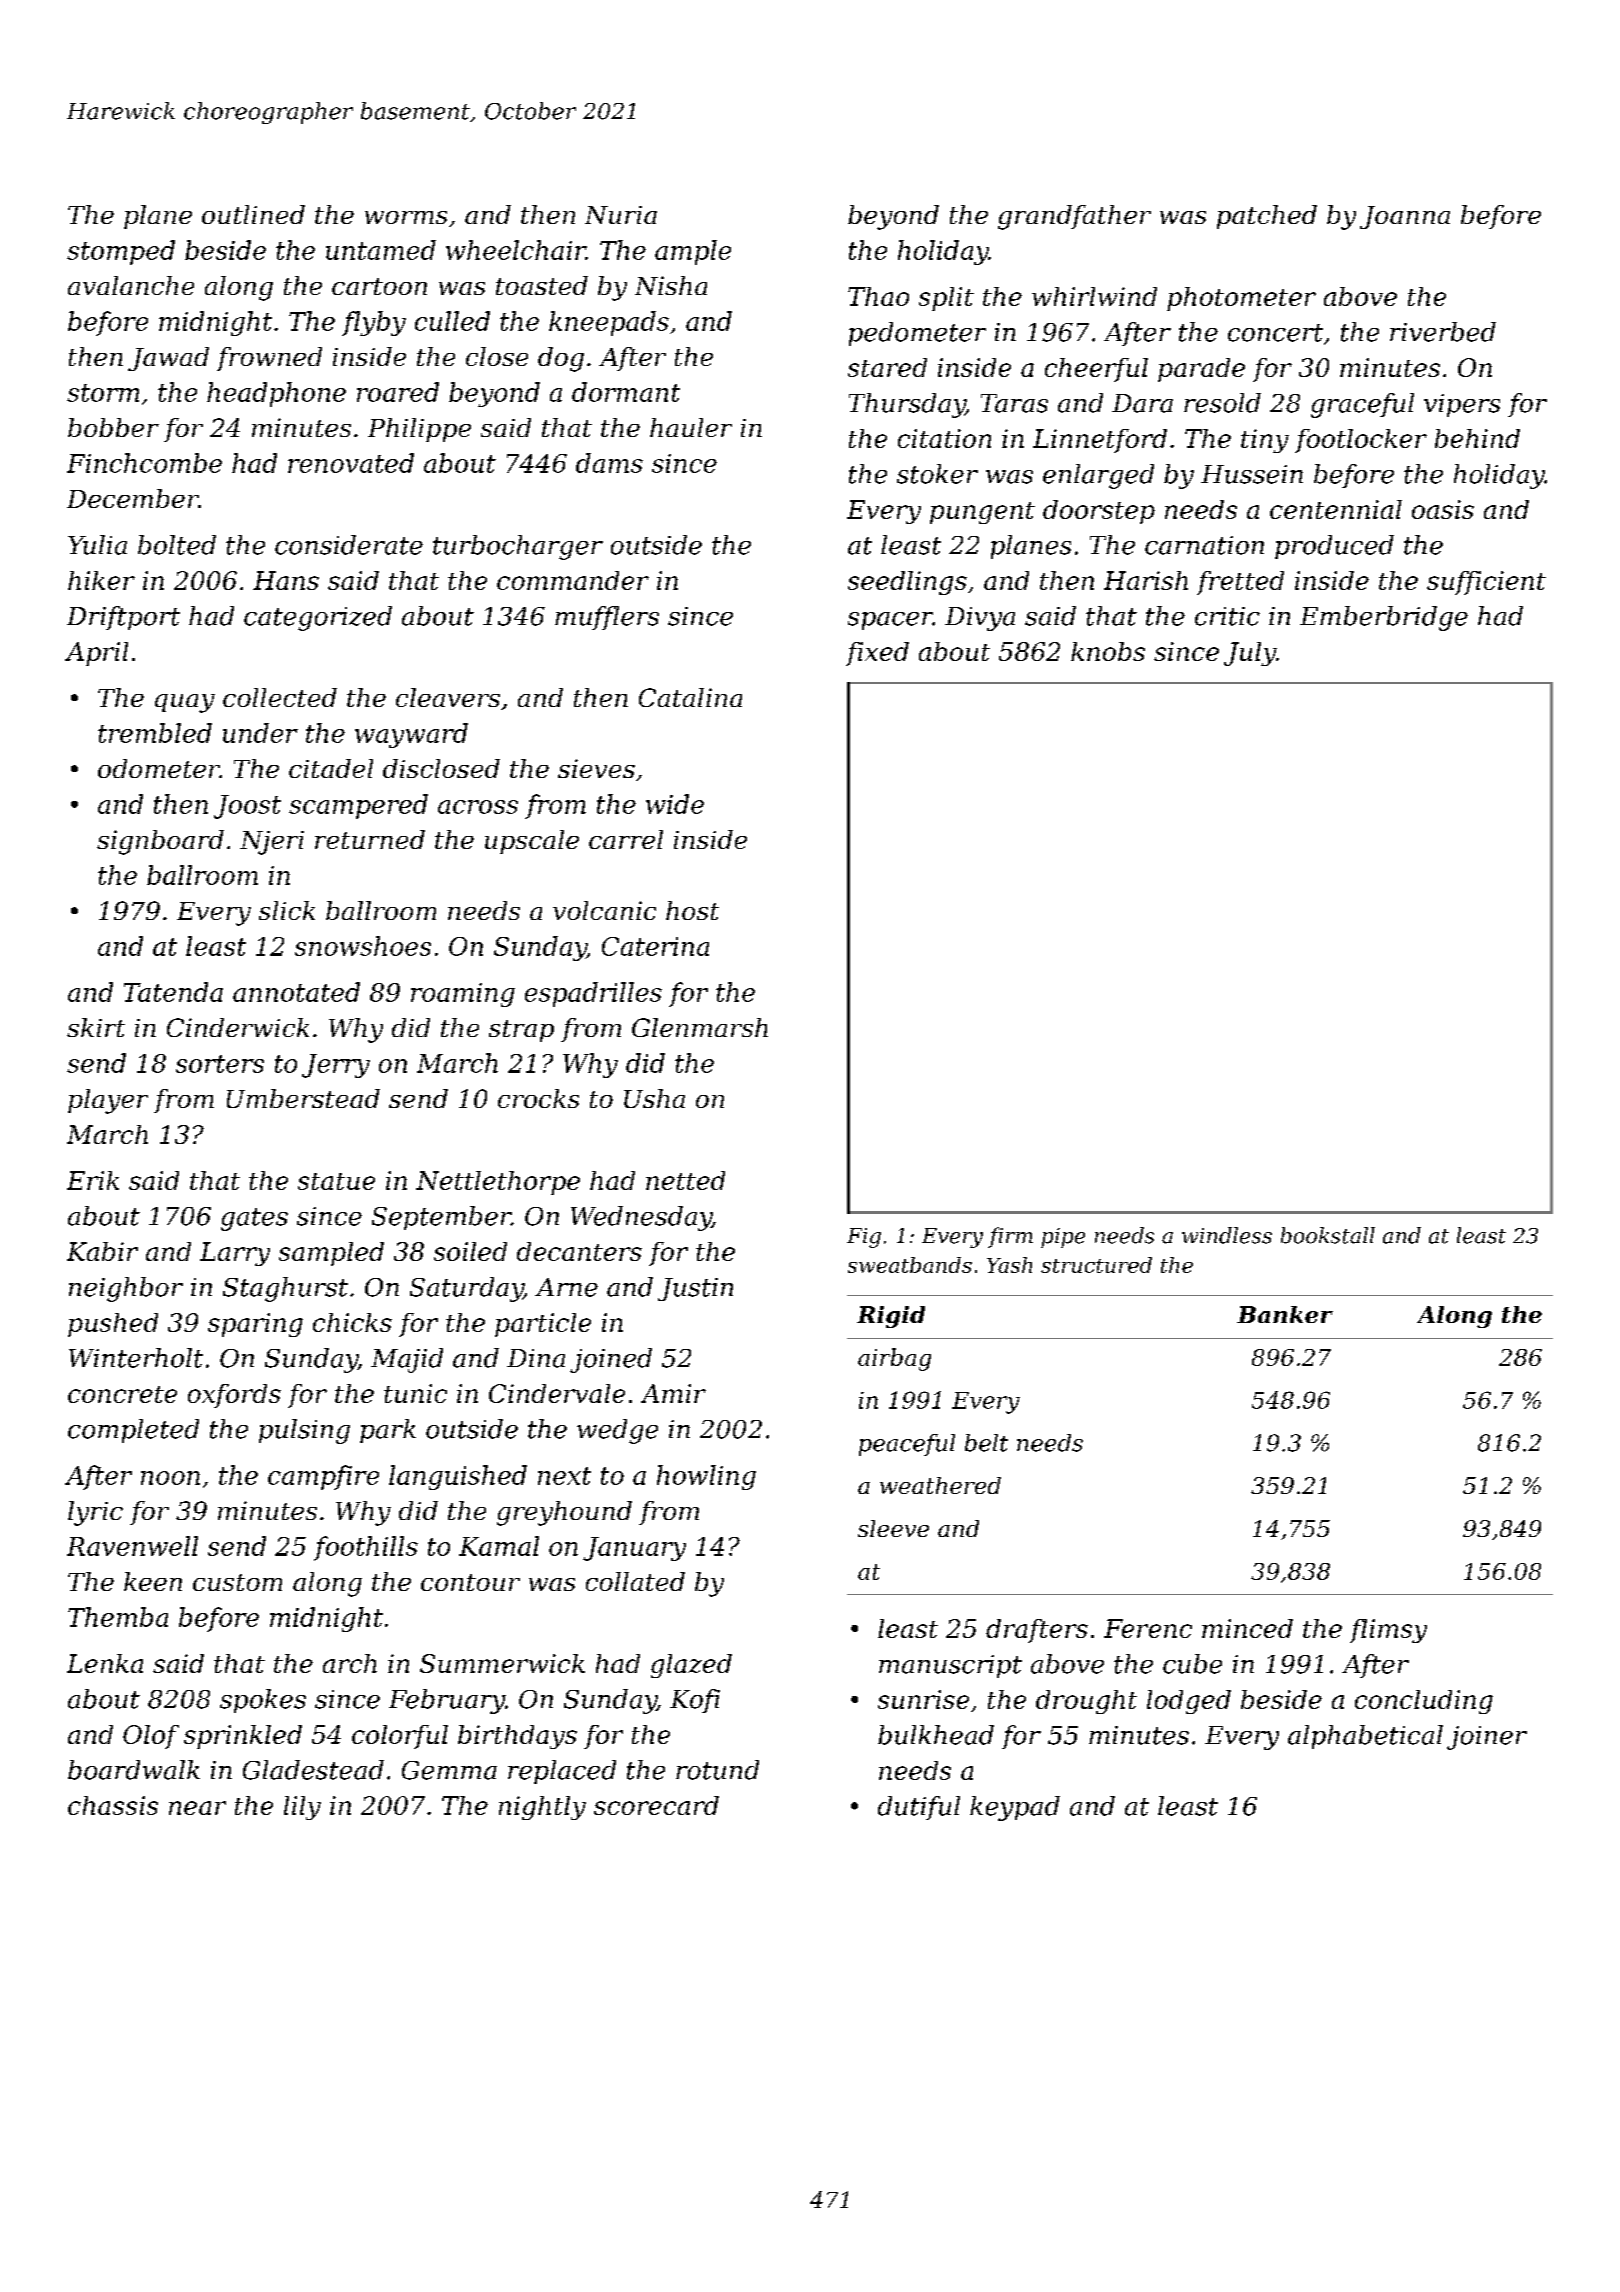  I want to click on oxfords, so click(234, 1396).
